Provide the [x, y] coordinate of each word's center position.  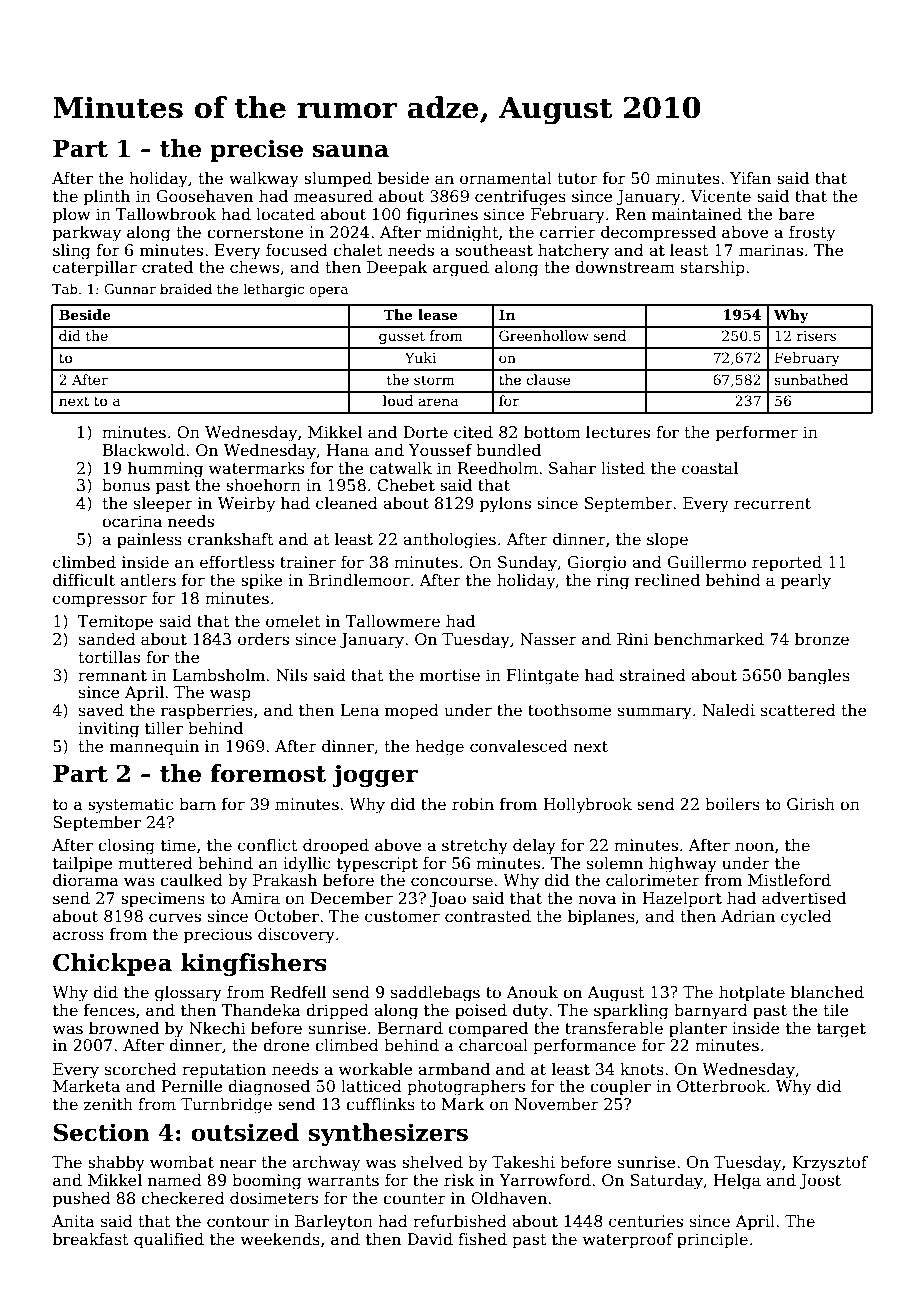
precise [256, 150]
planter [698, 1030]
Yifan [750, 178]
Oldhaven [509, 1198]
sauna [351, 151]
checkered [183, 1198]
